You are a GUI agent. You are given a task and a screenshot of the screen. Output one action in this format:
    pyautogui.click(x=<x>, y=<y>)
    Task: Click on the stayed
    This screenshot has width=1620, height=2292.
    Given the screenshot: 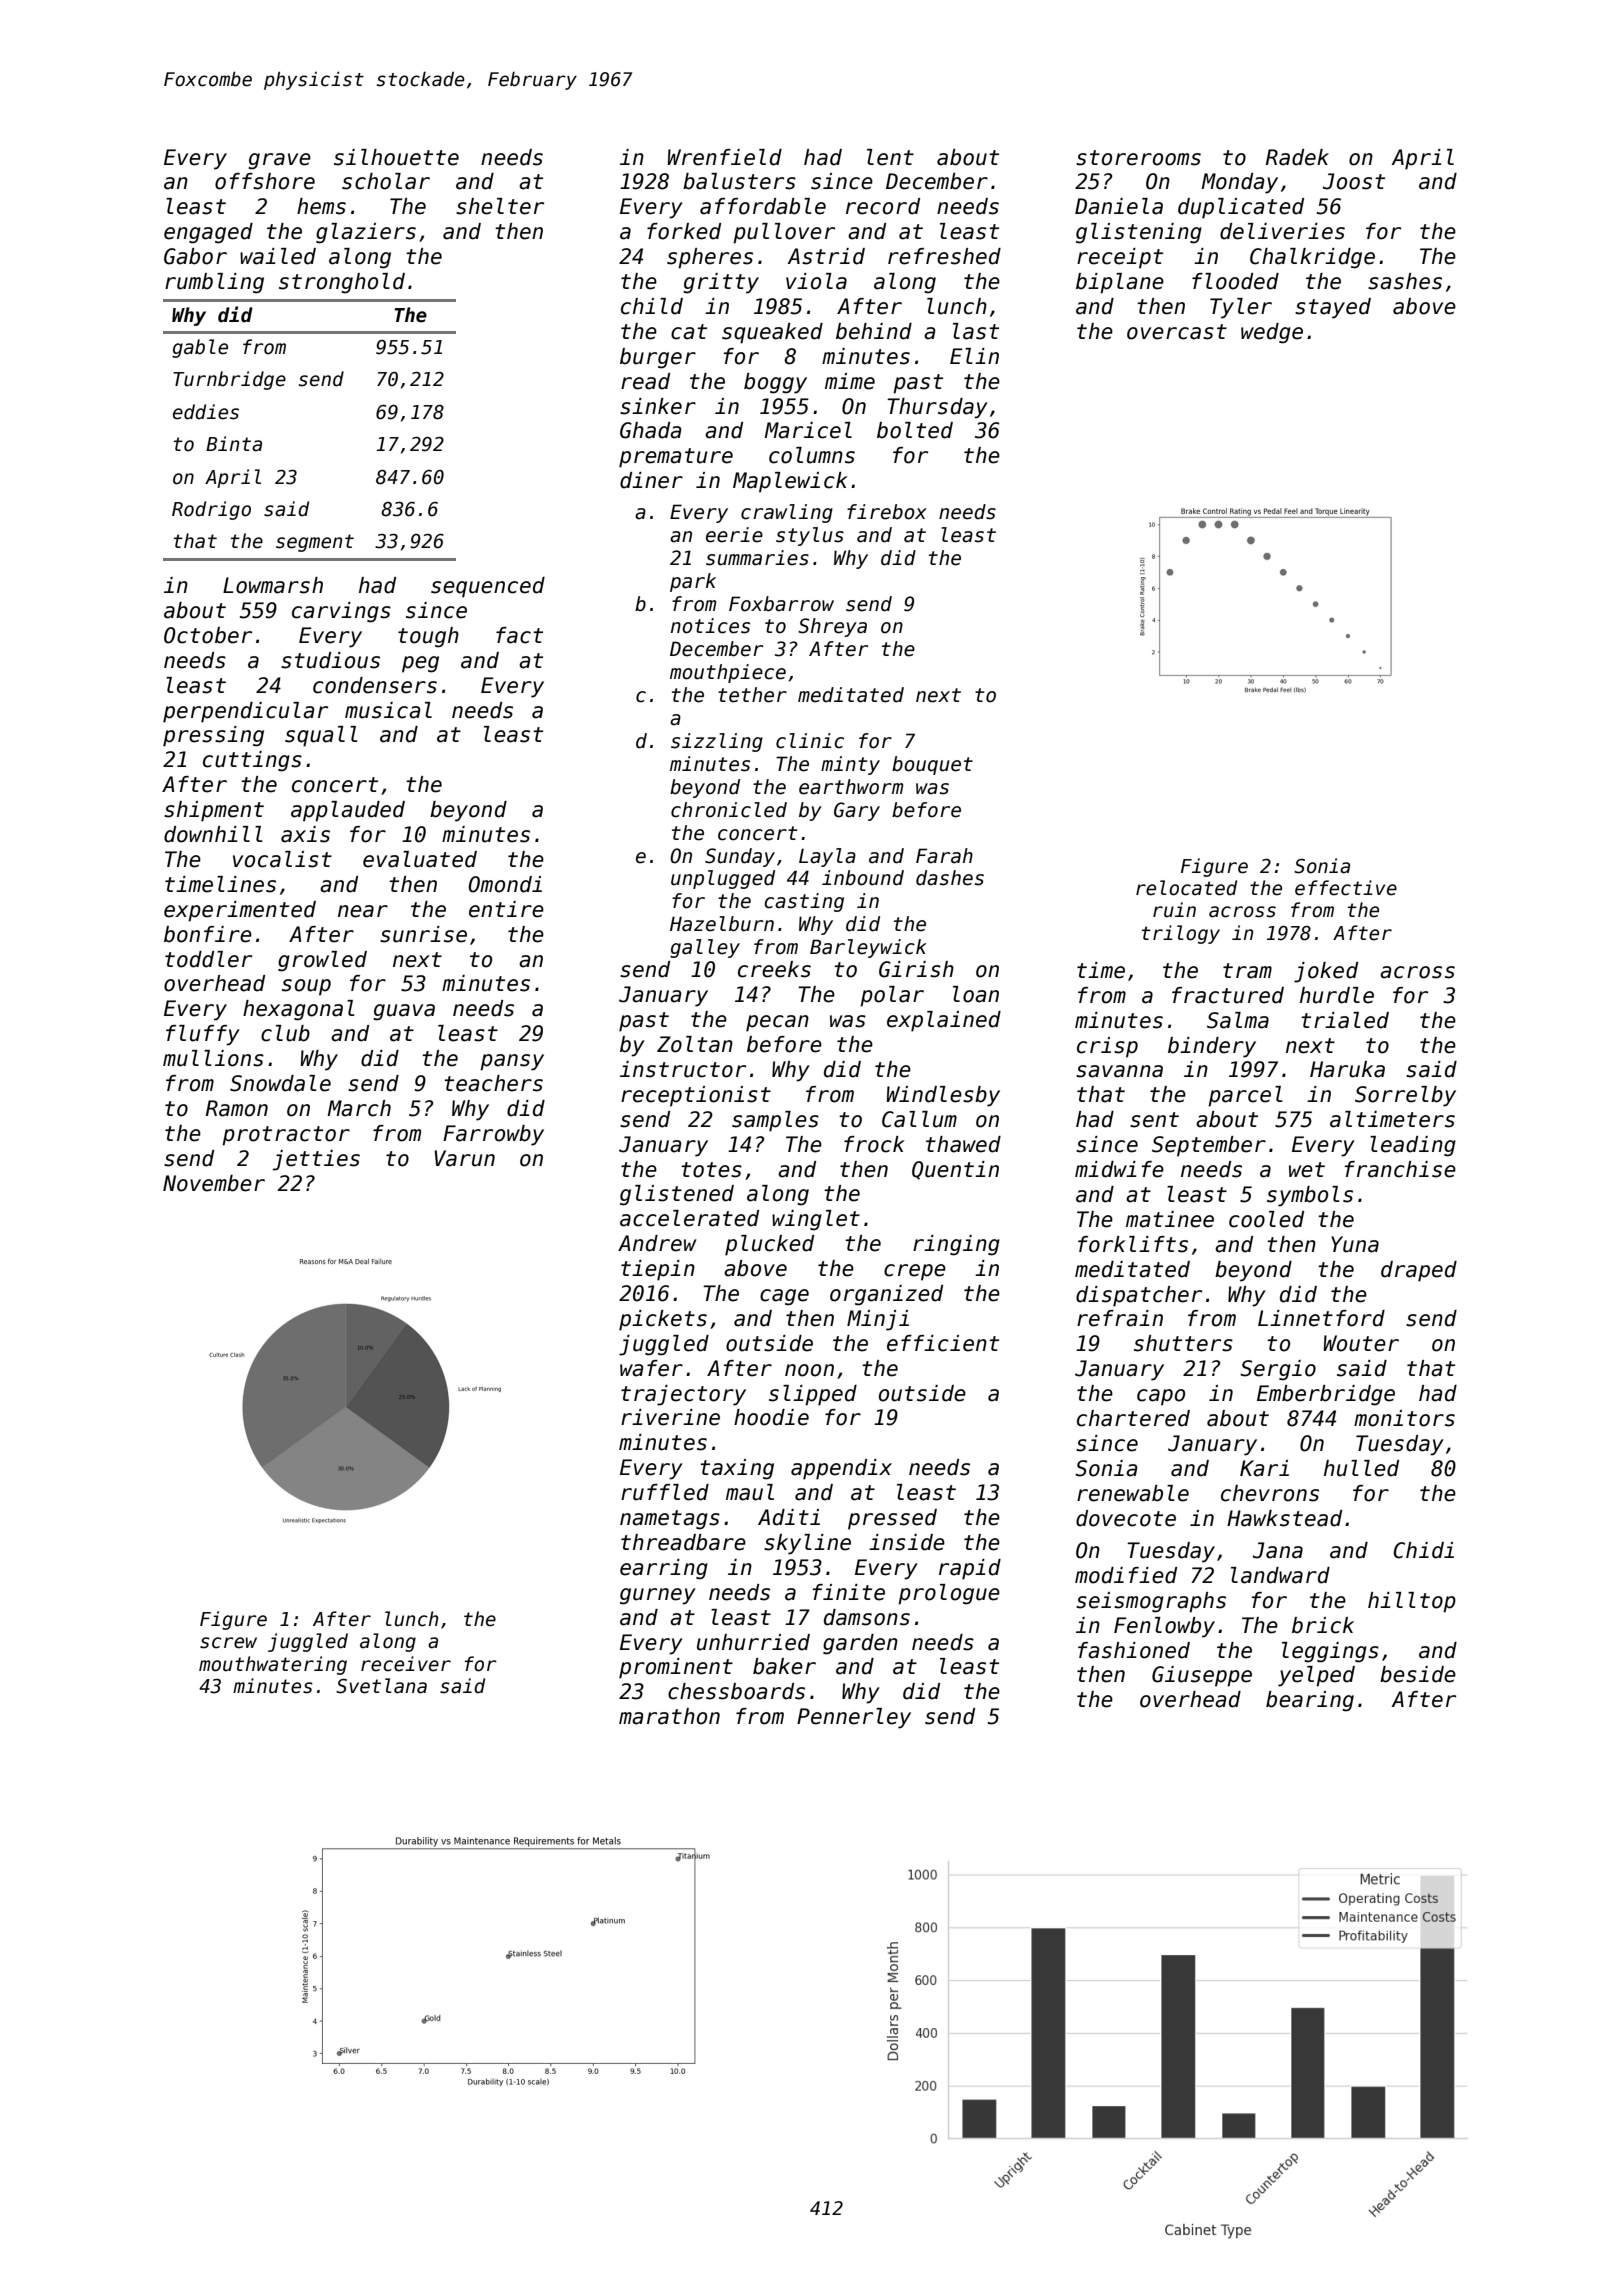 What is the action you would take?
    pyautogui.click(x=1333, y=308)
